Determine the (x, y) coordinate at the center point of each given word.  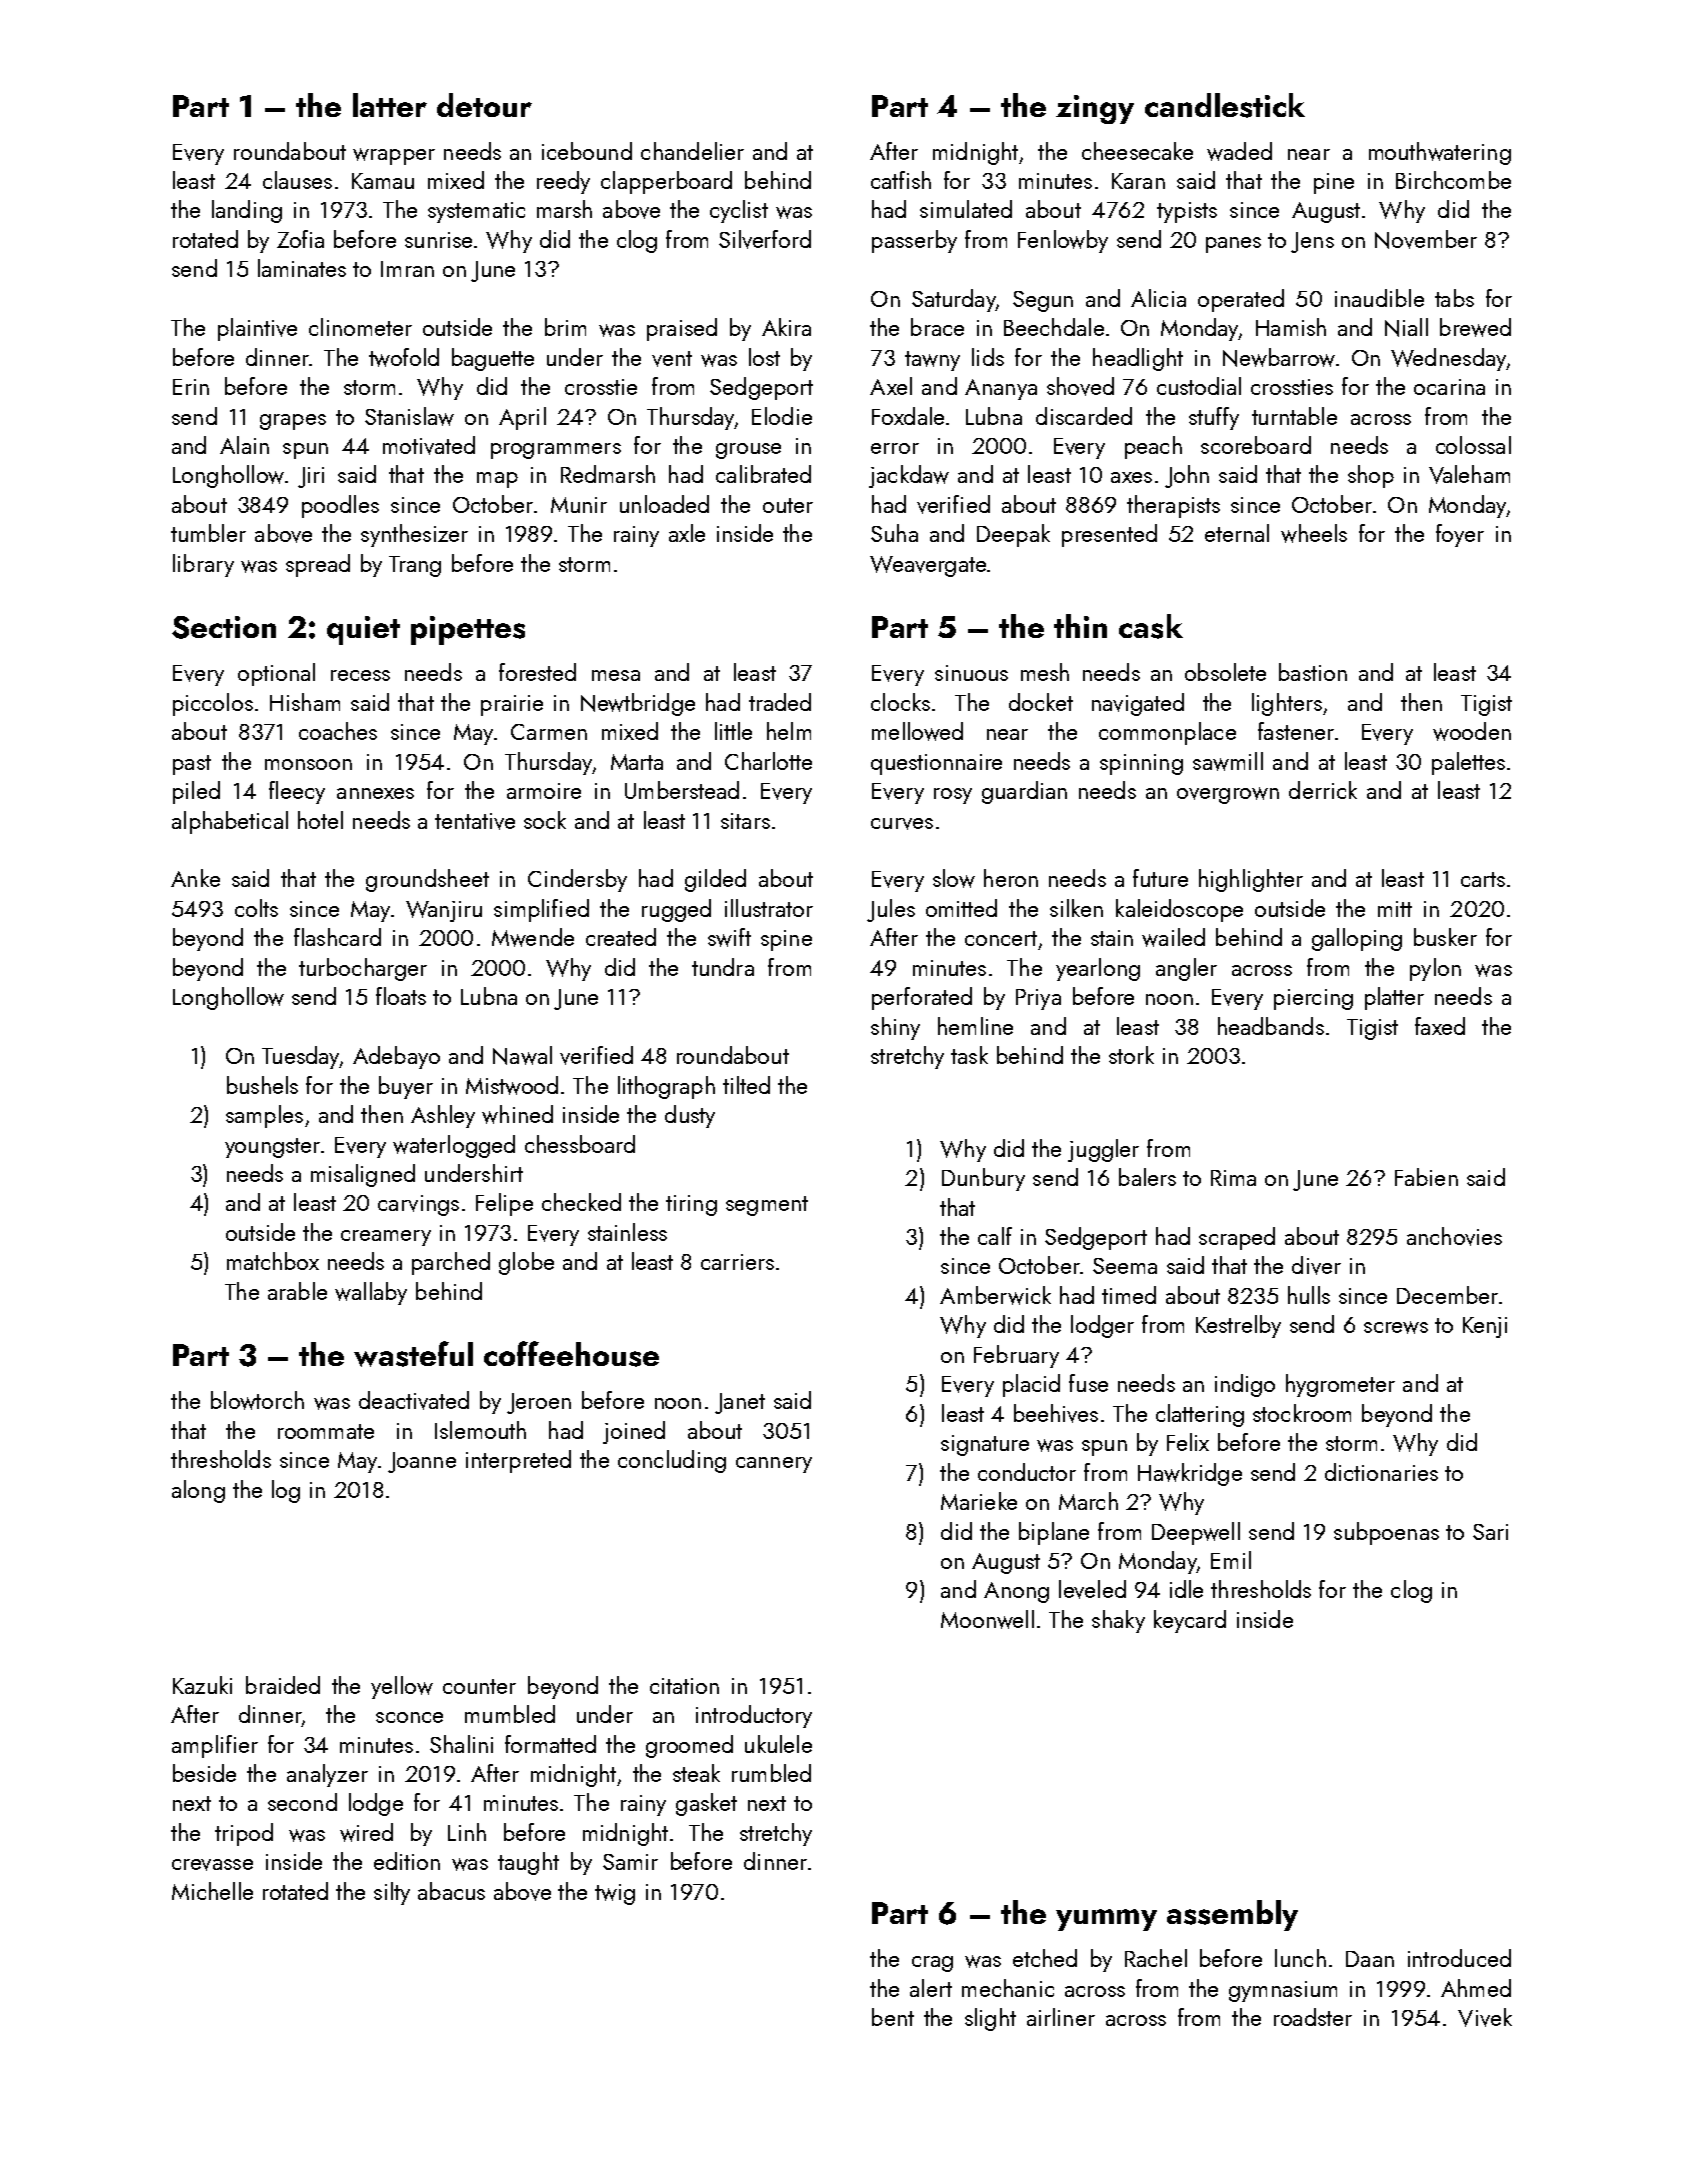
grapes (293, 422)
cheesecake (1137, 151)
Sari (1490, 1532)
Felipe (504, 1204)
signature (985, 1445)
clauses (297, 180)
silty (392, 1893)
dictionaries (1381, 1472)
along (198, 1491)
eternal (1237, 533)
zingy (1095, 109)
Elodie (782, 416)
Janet (740, 1403)
